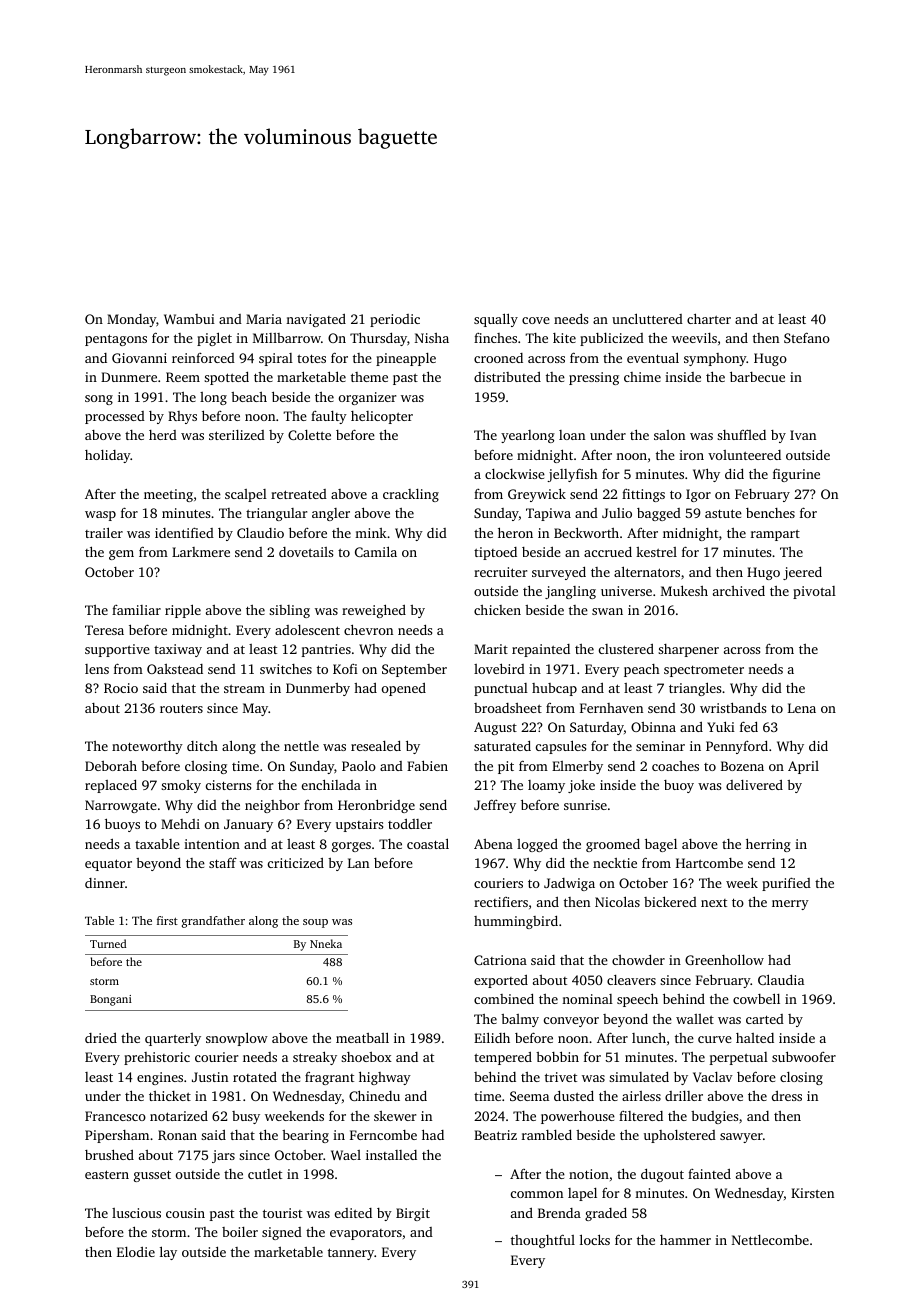  I want to click on Maria, so click(264, 319).
